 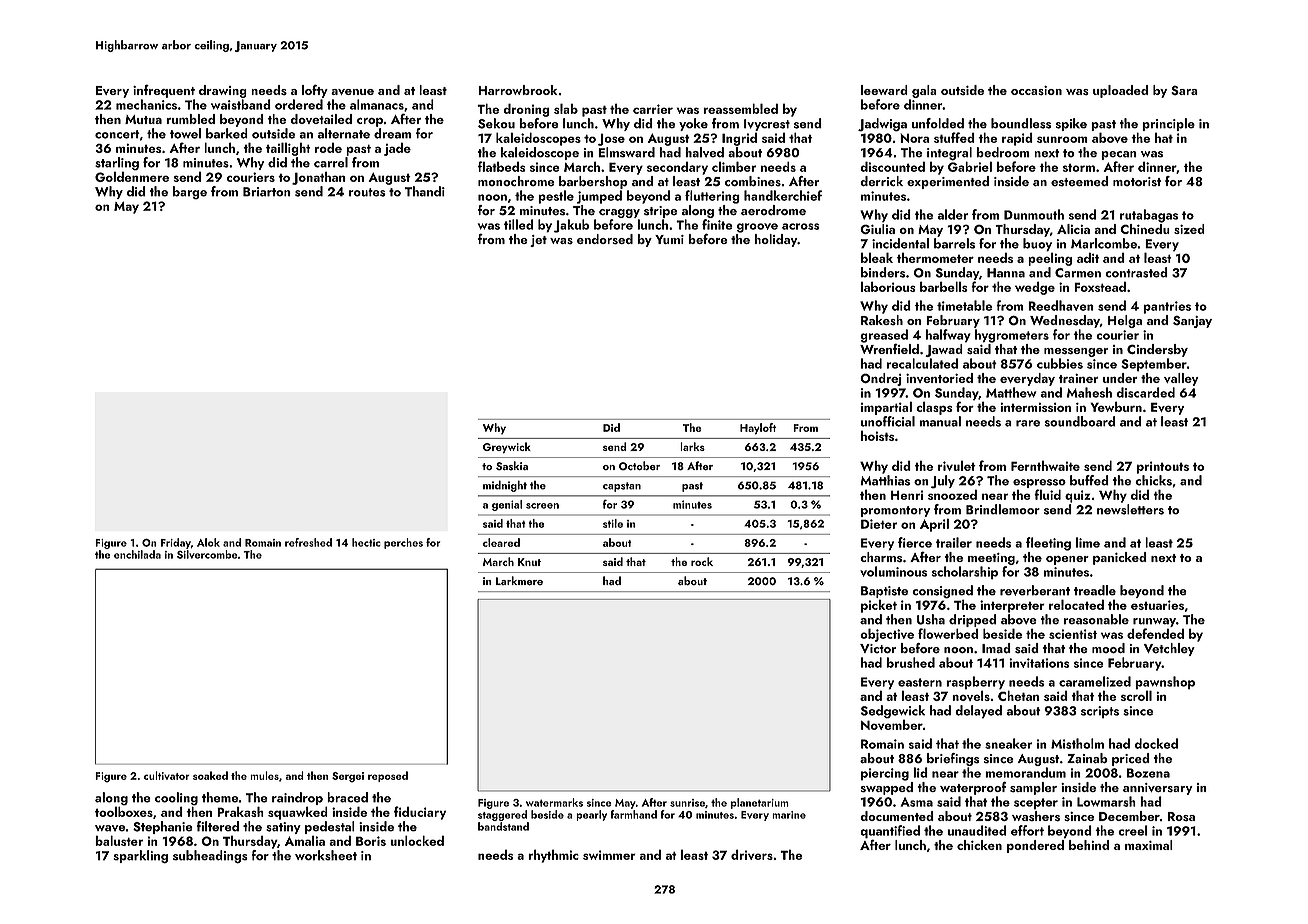 I want to click on larks, so click(x=692, y=446).
